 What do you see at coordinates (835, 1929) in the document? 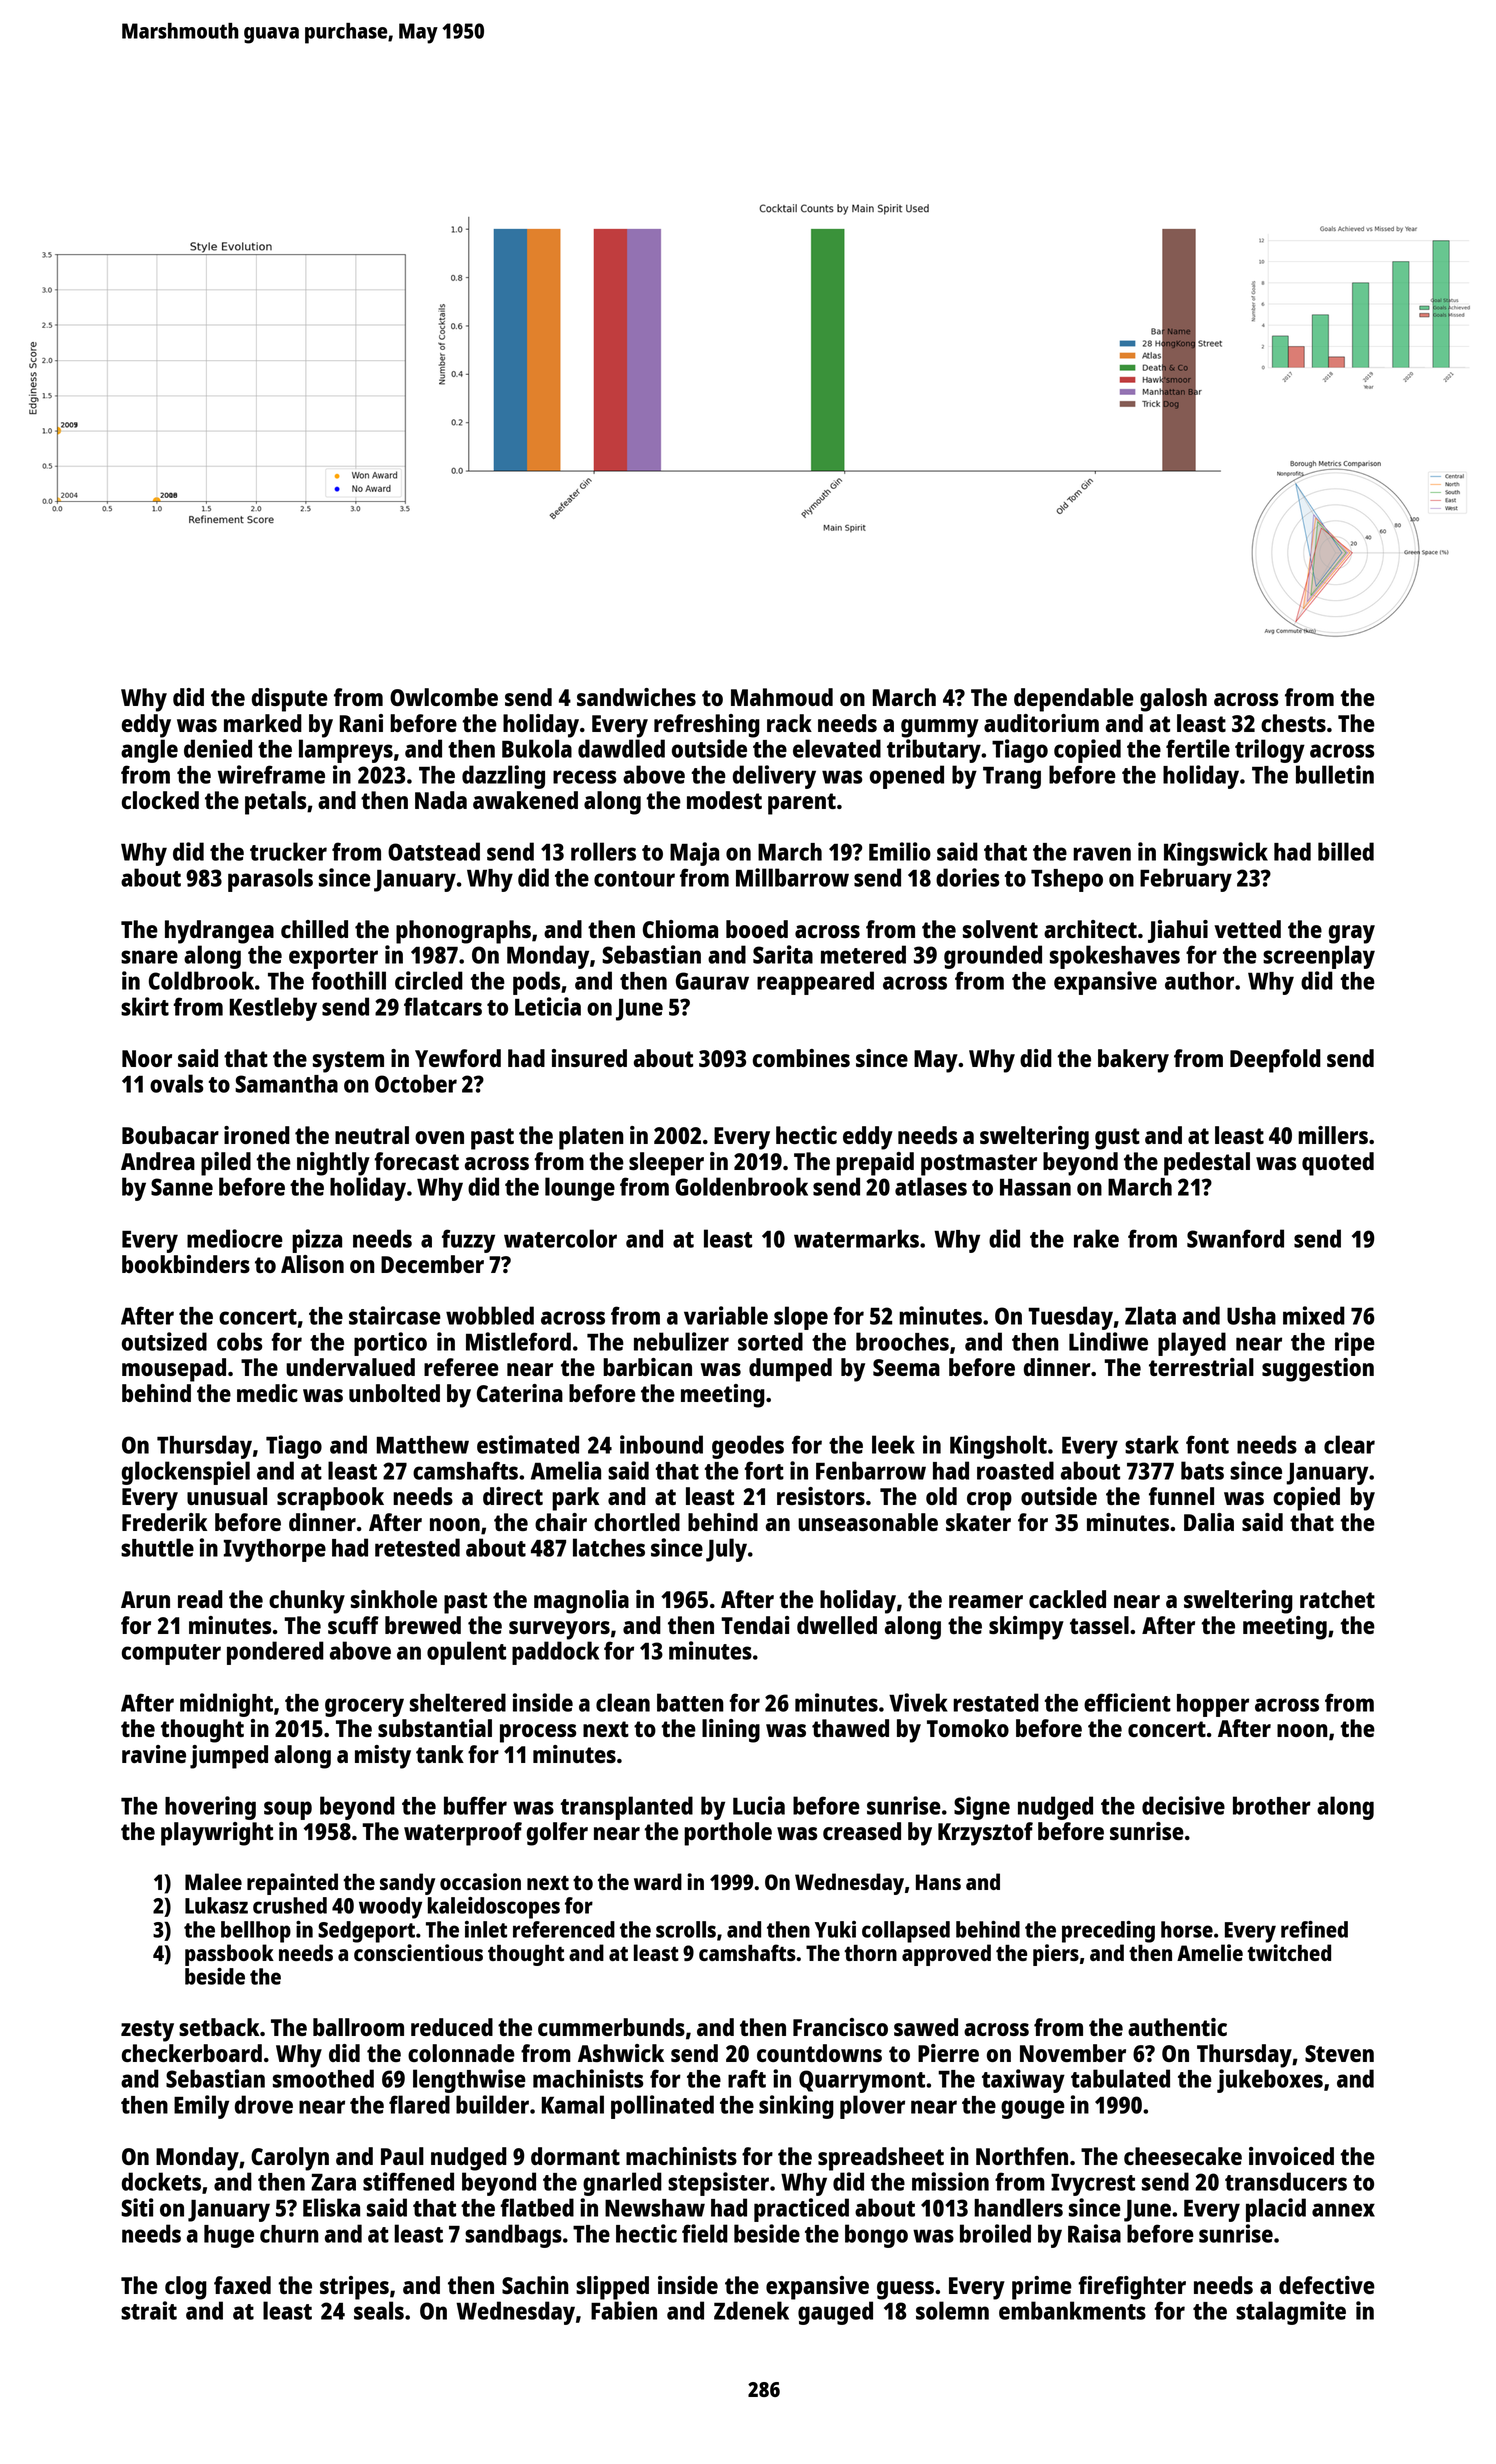
I see `Yuki` at bounding box center [835, 1929].
